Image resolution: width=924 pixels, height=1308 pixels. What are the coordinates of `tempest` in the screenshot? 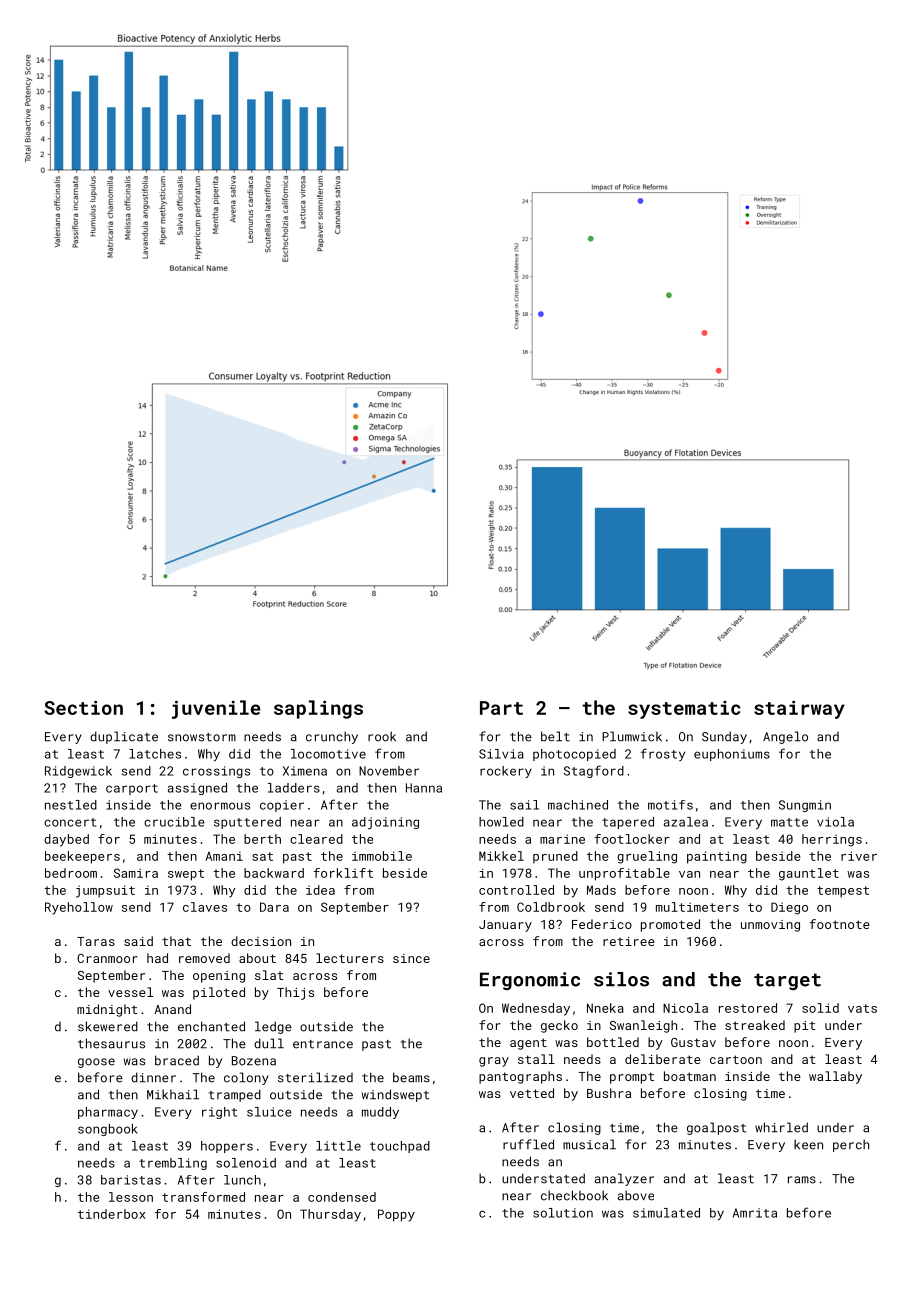 It's located at (843, 892).
